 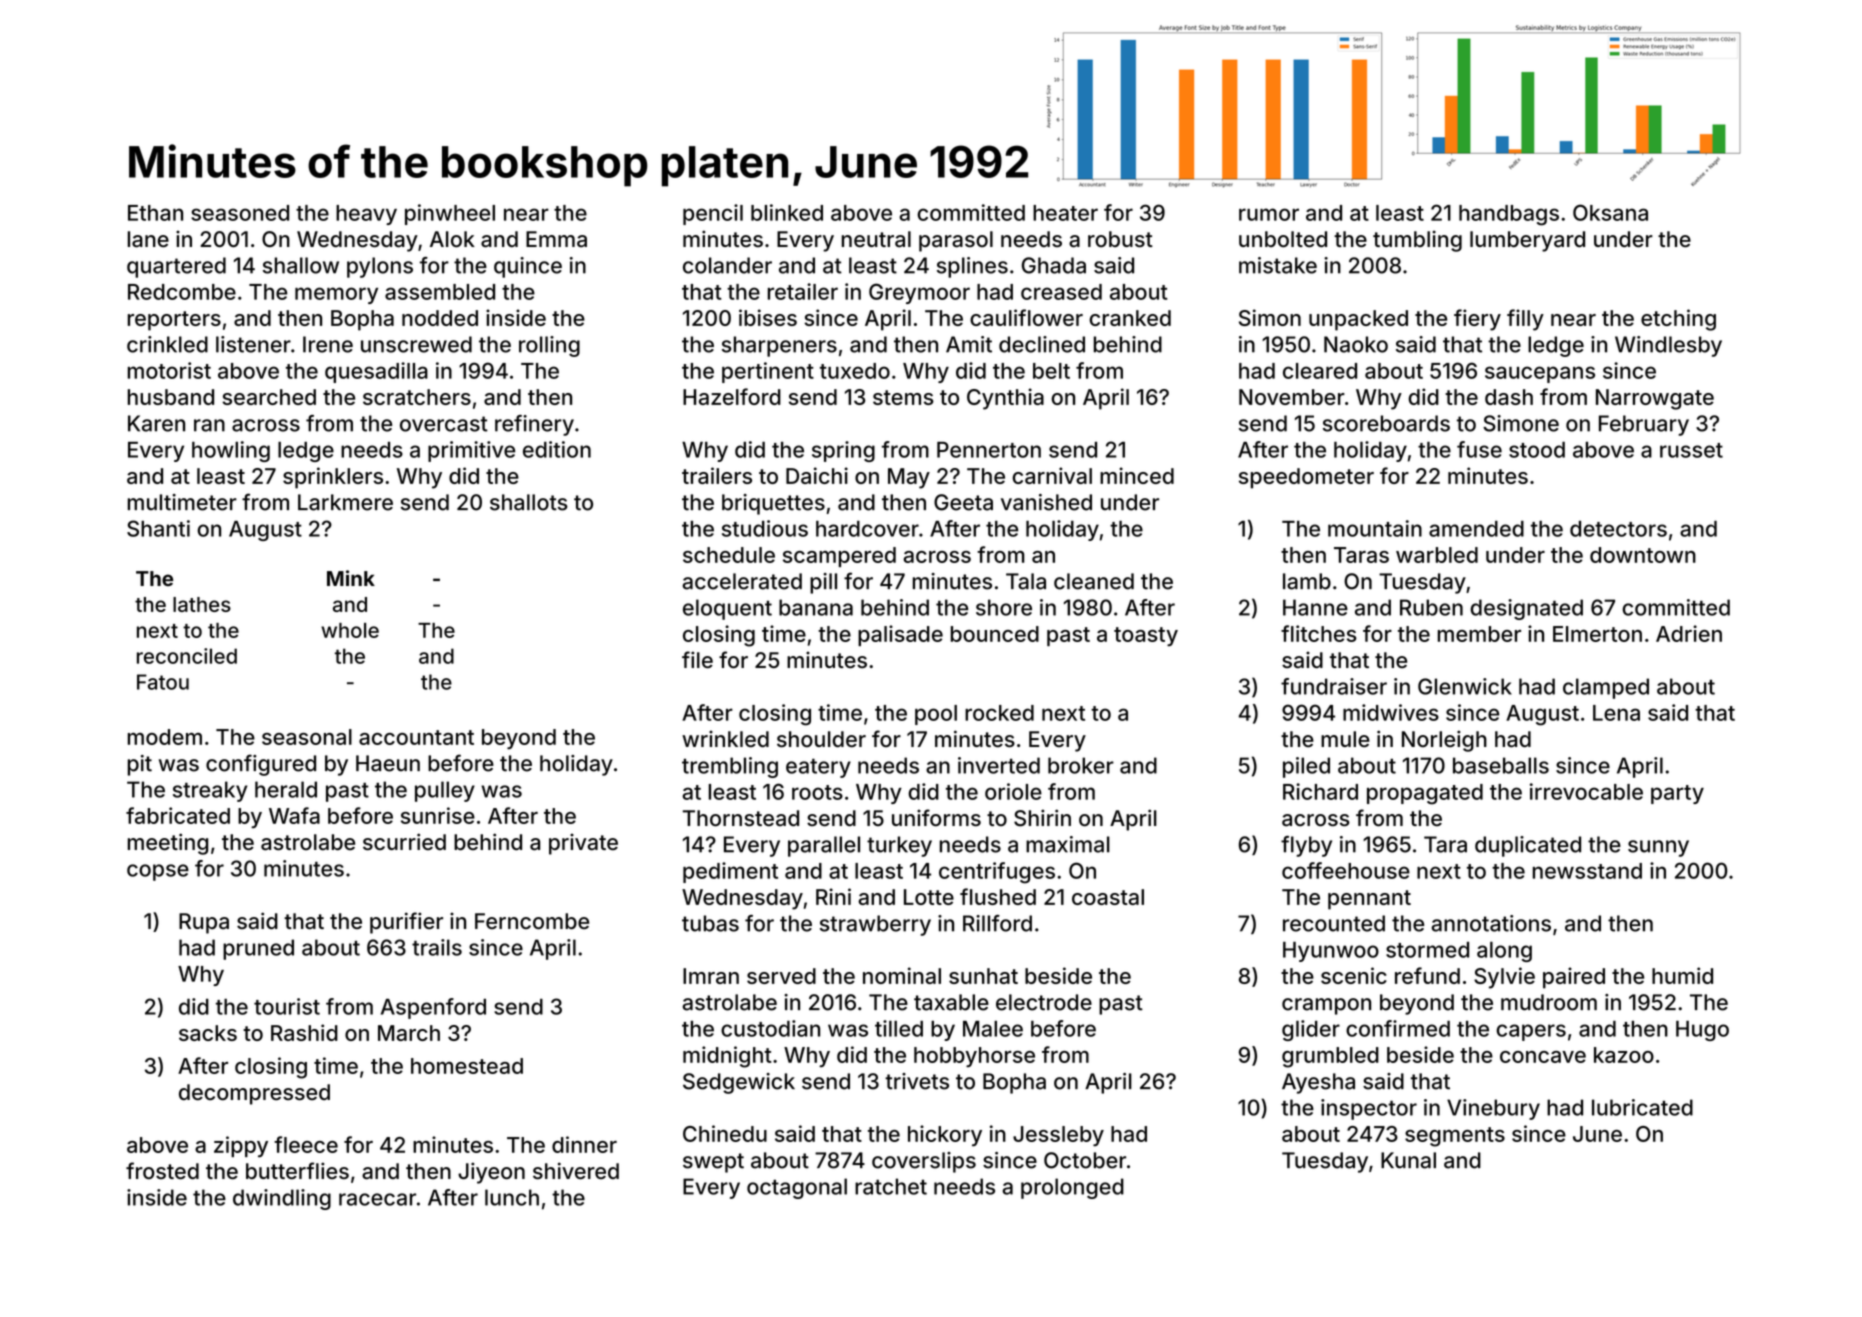 What do you see at coordinates (839, 557) in the page?
I see `scampered` at bounding box center [839, 557].
